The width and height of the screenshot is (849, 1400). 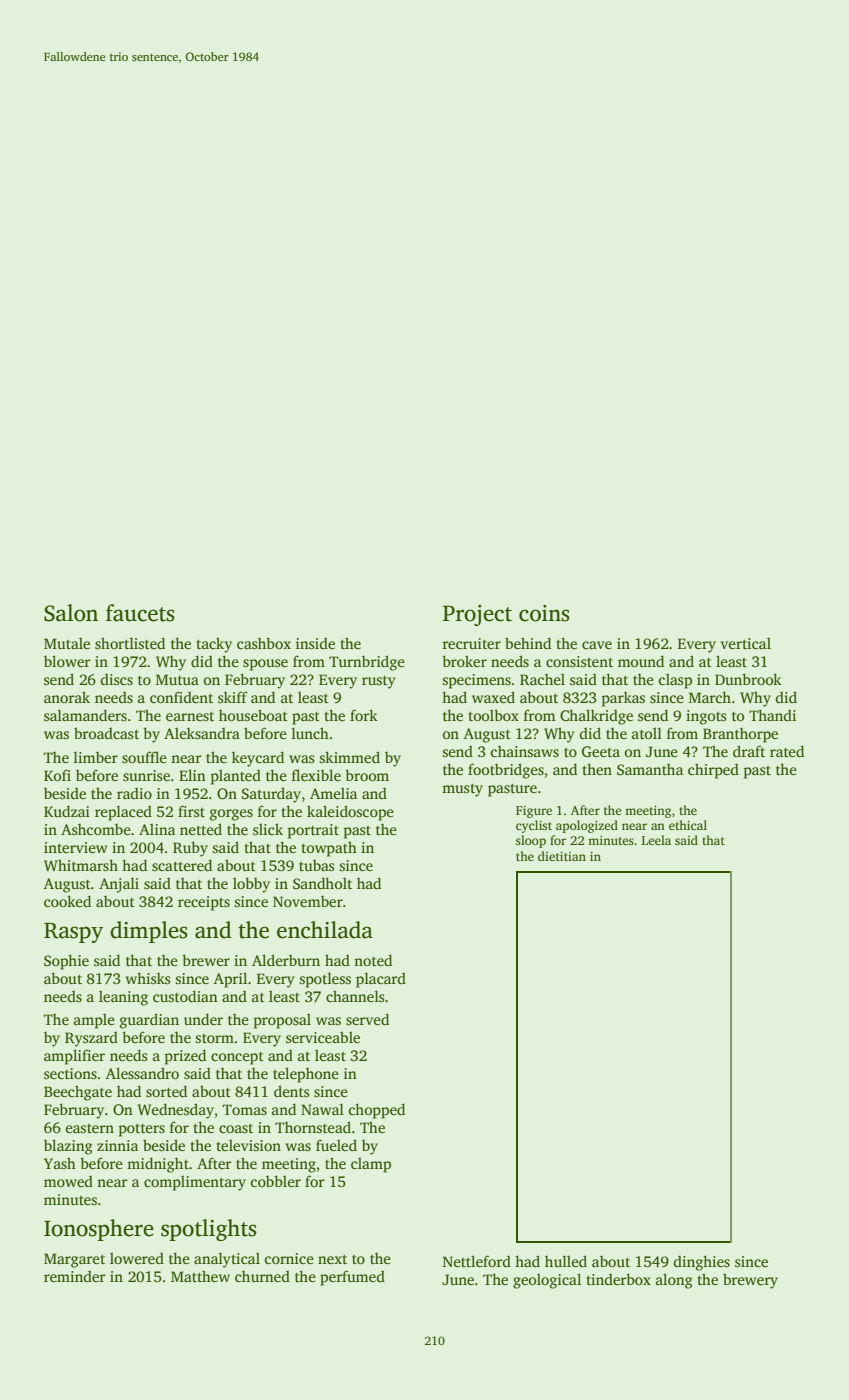 I want to click on clamp, so click(x=371, y=1165).
